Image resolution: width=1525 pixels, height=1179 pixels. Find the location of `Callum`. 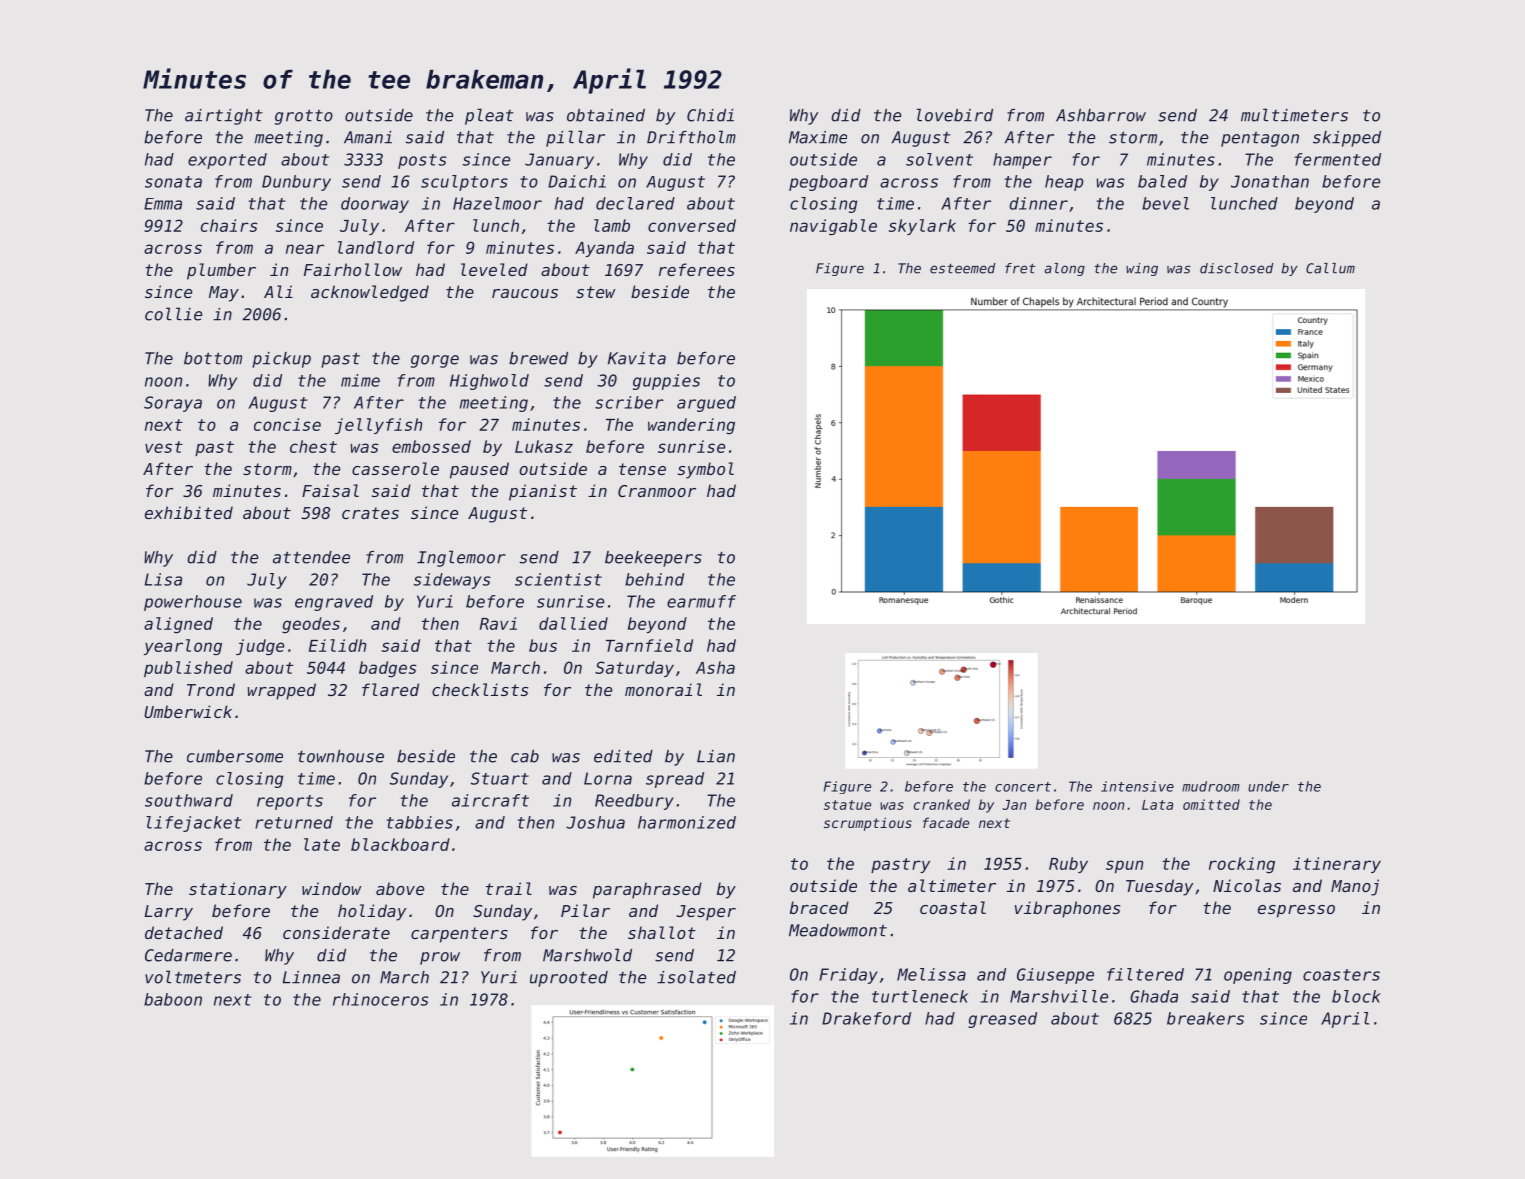

Callum is located at coordinates (1330, 268).
